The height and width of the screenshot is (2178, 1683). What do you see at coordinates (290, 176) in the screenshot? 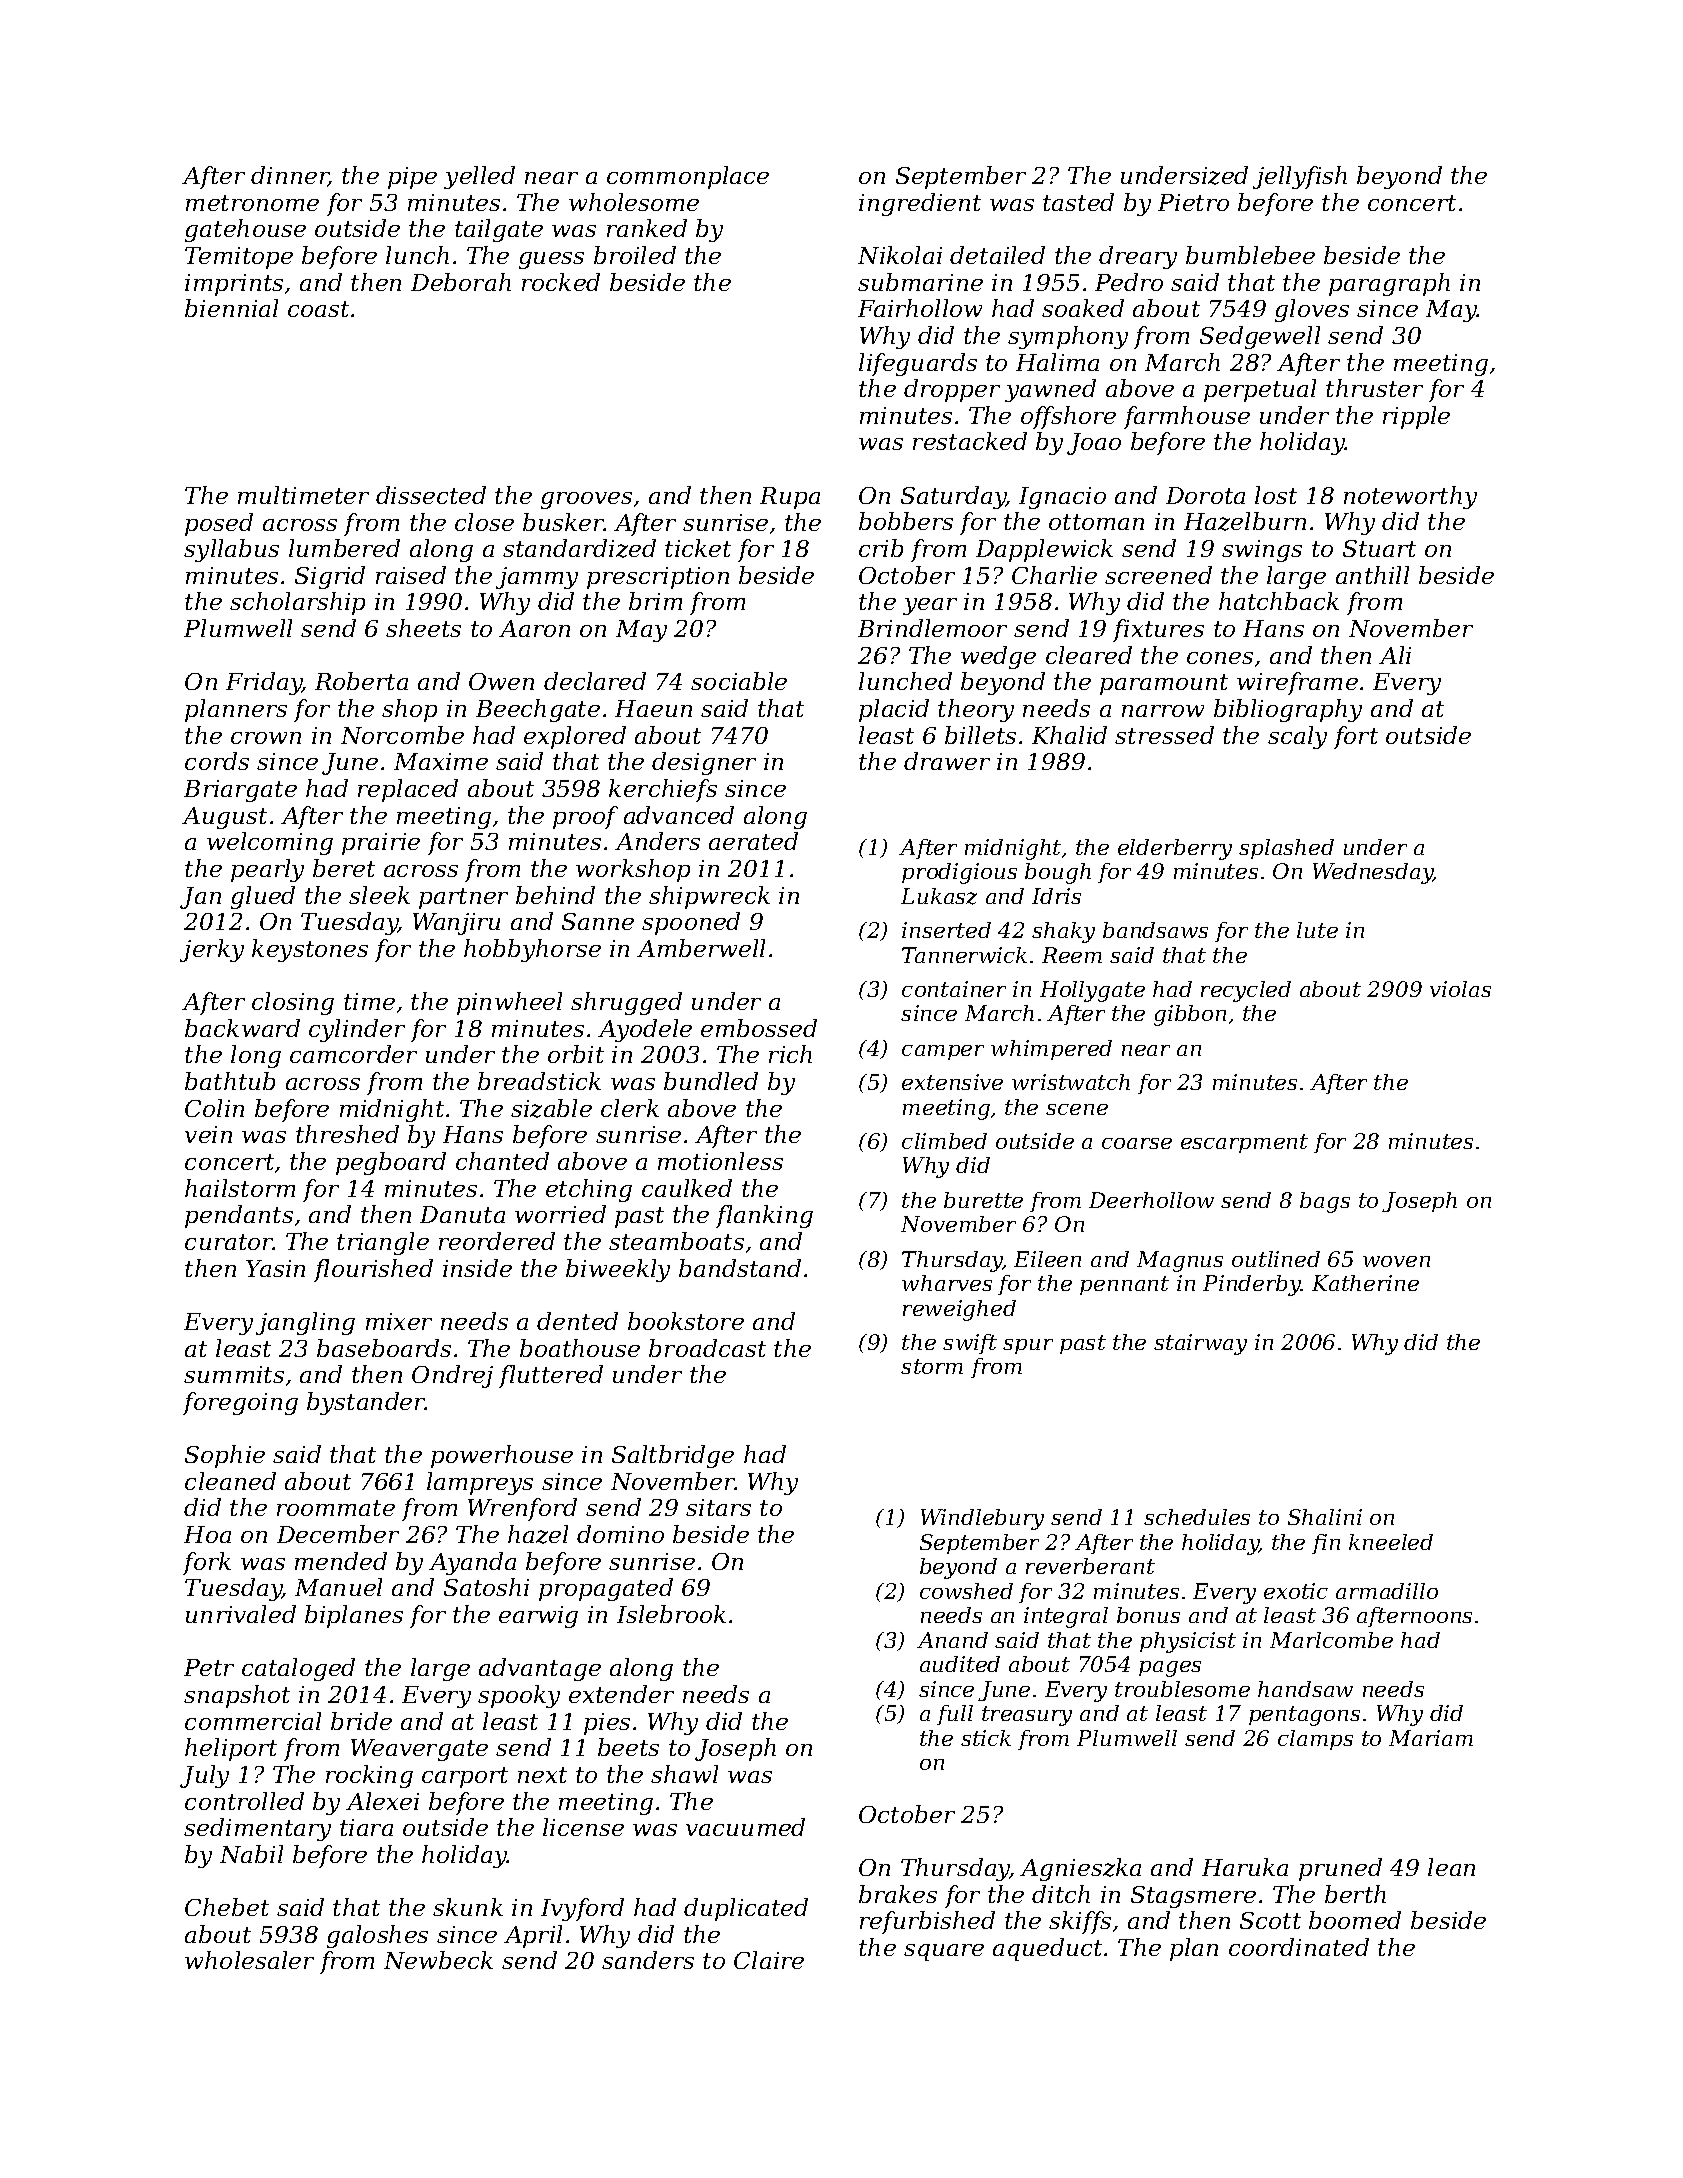
I see `dinner` at bounding box center [290, 176].
